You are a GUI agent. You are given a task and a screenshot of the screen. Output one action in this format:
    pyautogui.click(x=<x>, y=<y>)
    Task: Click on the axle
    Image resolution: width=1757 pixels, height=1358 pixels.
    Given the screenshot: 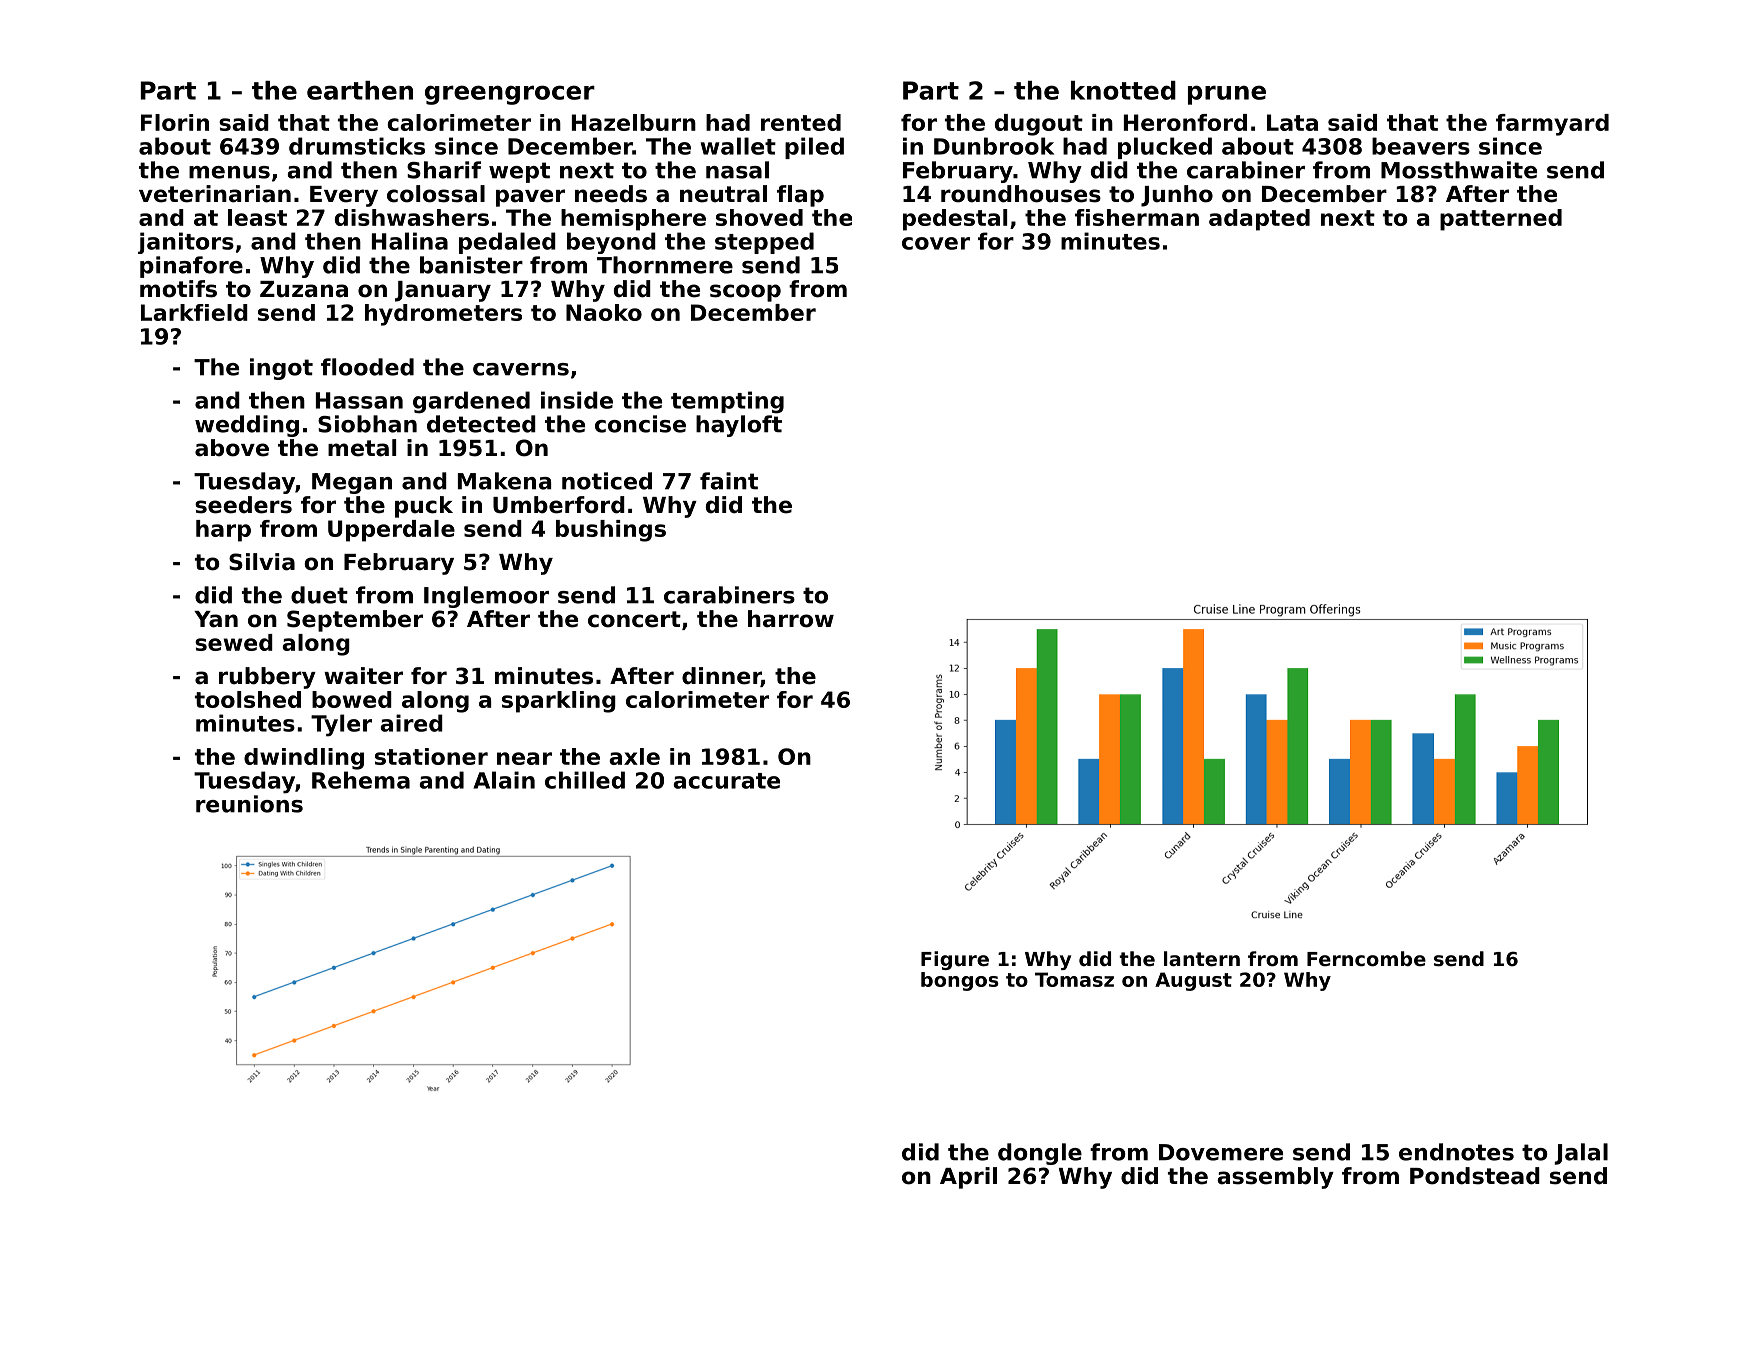 What is the action you would take?
    pyautogui.click(x=634, y=756)
